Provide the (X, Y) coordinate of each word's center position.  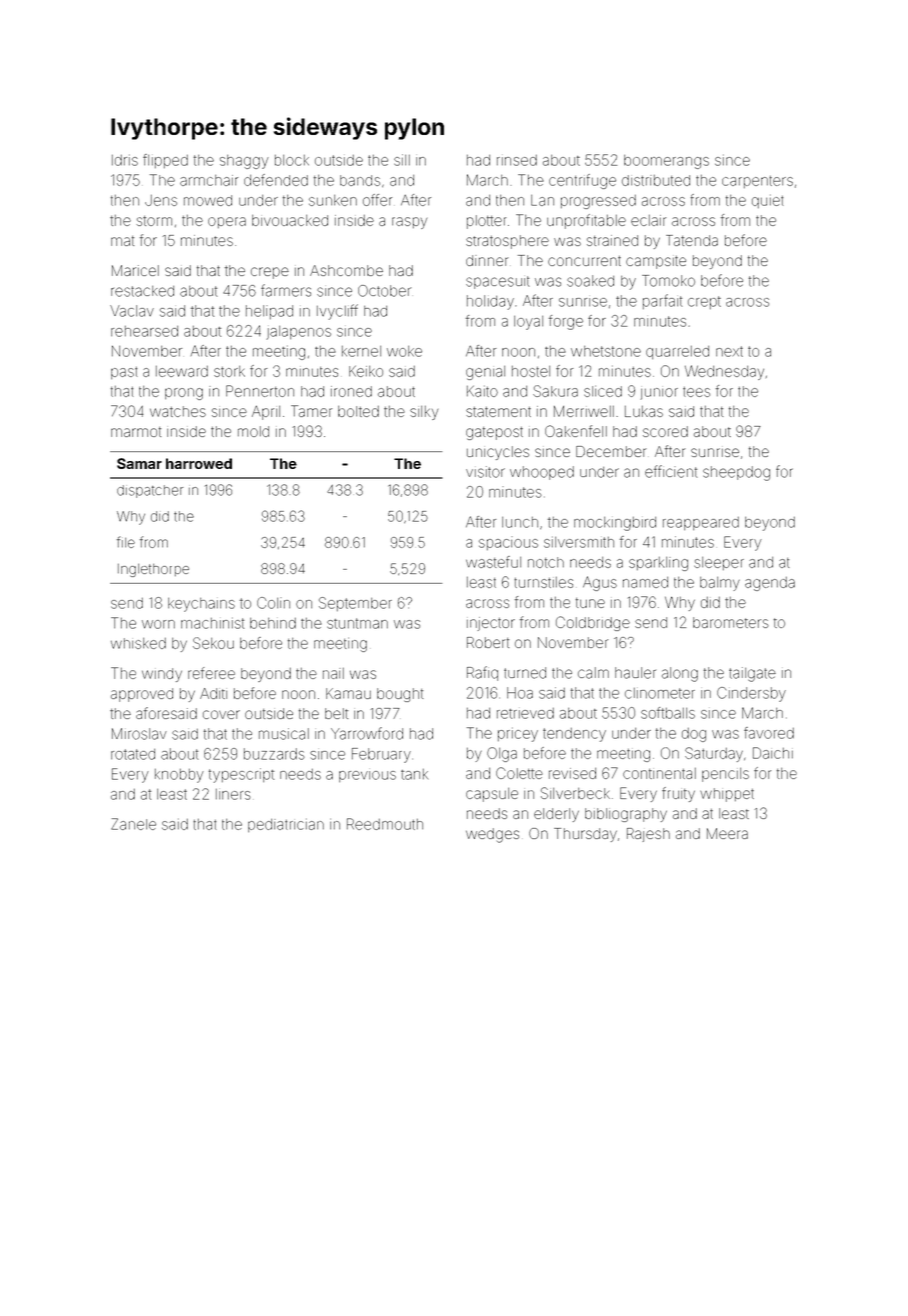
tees (696, 392)
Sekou (213, 643)
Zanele (133, 824)
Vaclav (132, 311)
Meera (727, 833)
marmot (136, 432)
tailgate (752, 674)
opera (227, 222)
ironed (351, 391)
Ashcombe (346, 270)
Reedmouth (385, 824)
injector (491, 624)
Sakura (555, 391)
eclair (648, 220)
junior (659, 394)
